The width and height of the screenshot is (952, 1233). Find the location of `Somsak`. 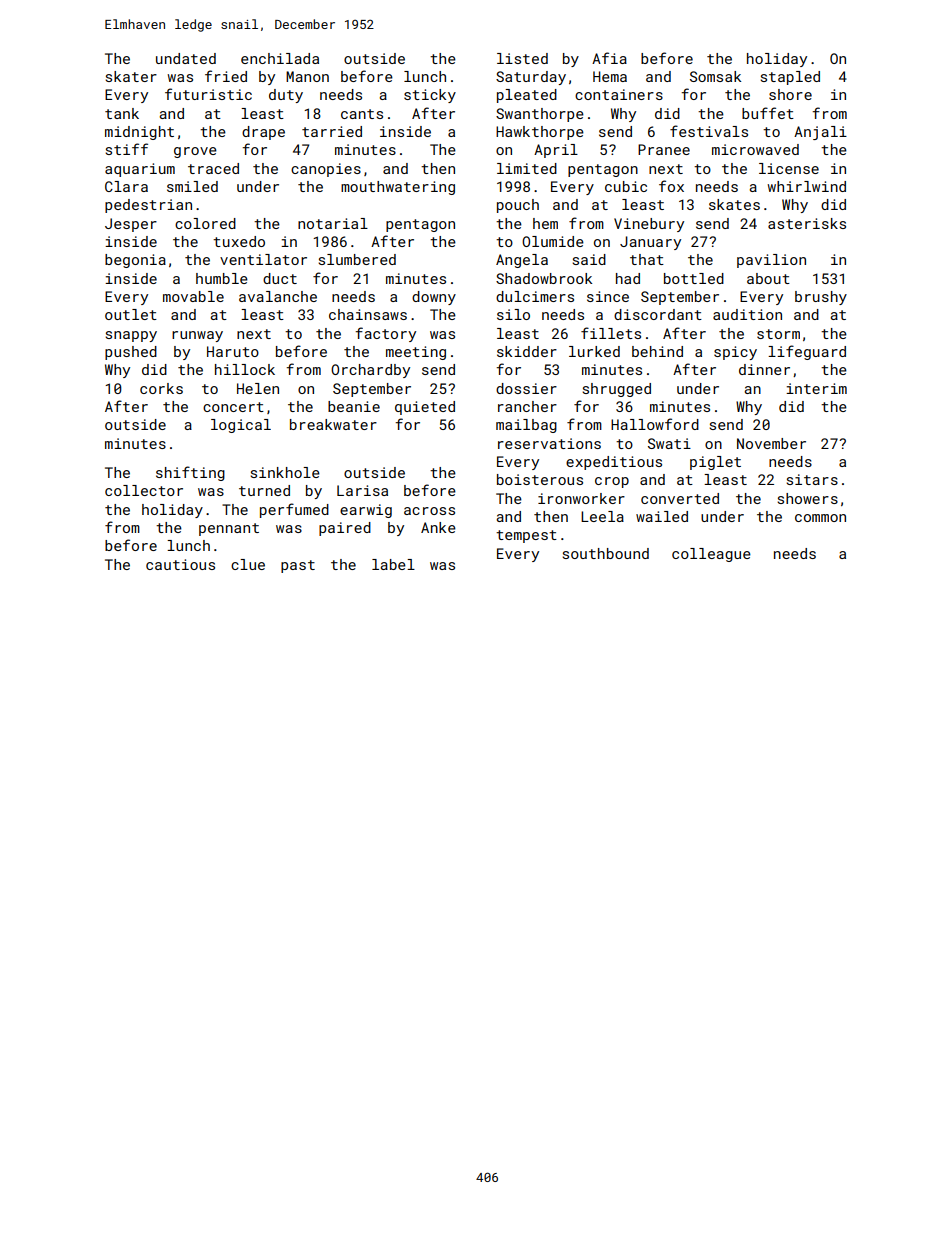

Somsak is located at coordinates (715, 76).
